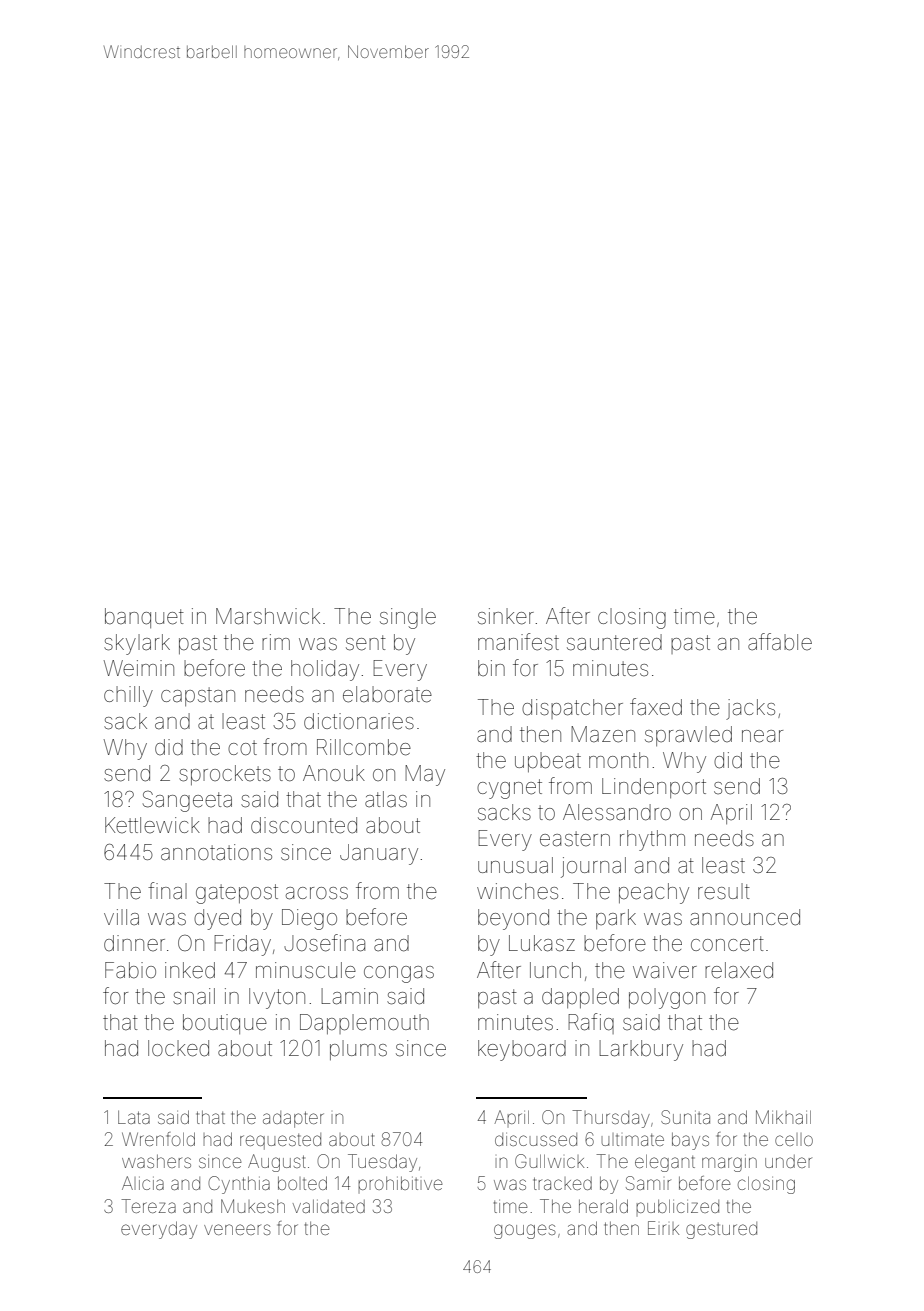  Describe the element at coordinates (358, 1050) in the page. I see `plums` at that location.
